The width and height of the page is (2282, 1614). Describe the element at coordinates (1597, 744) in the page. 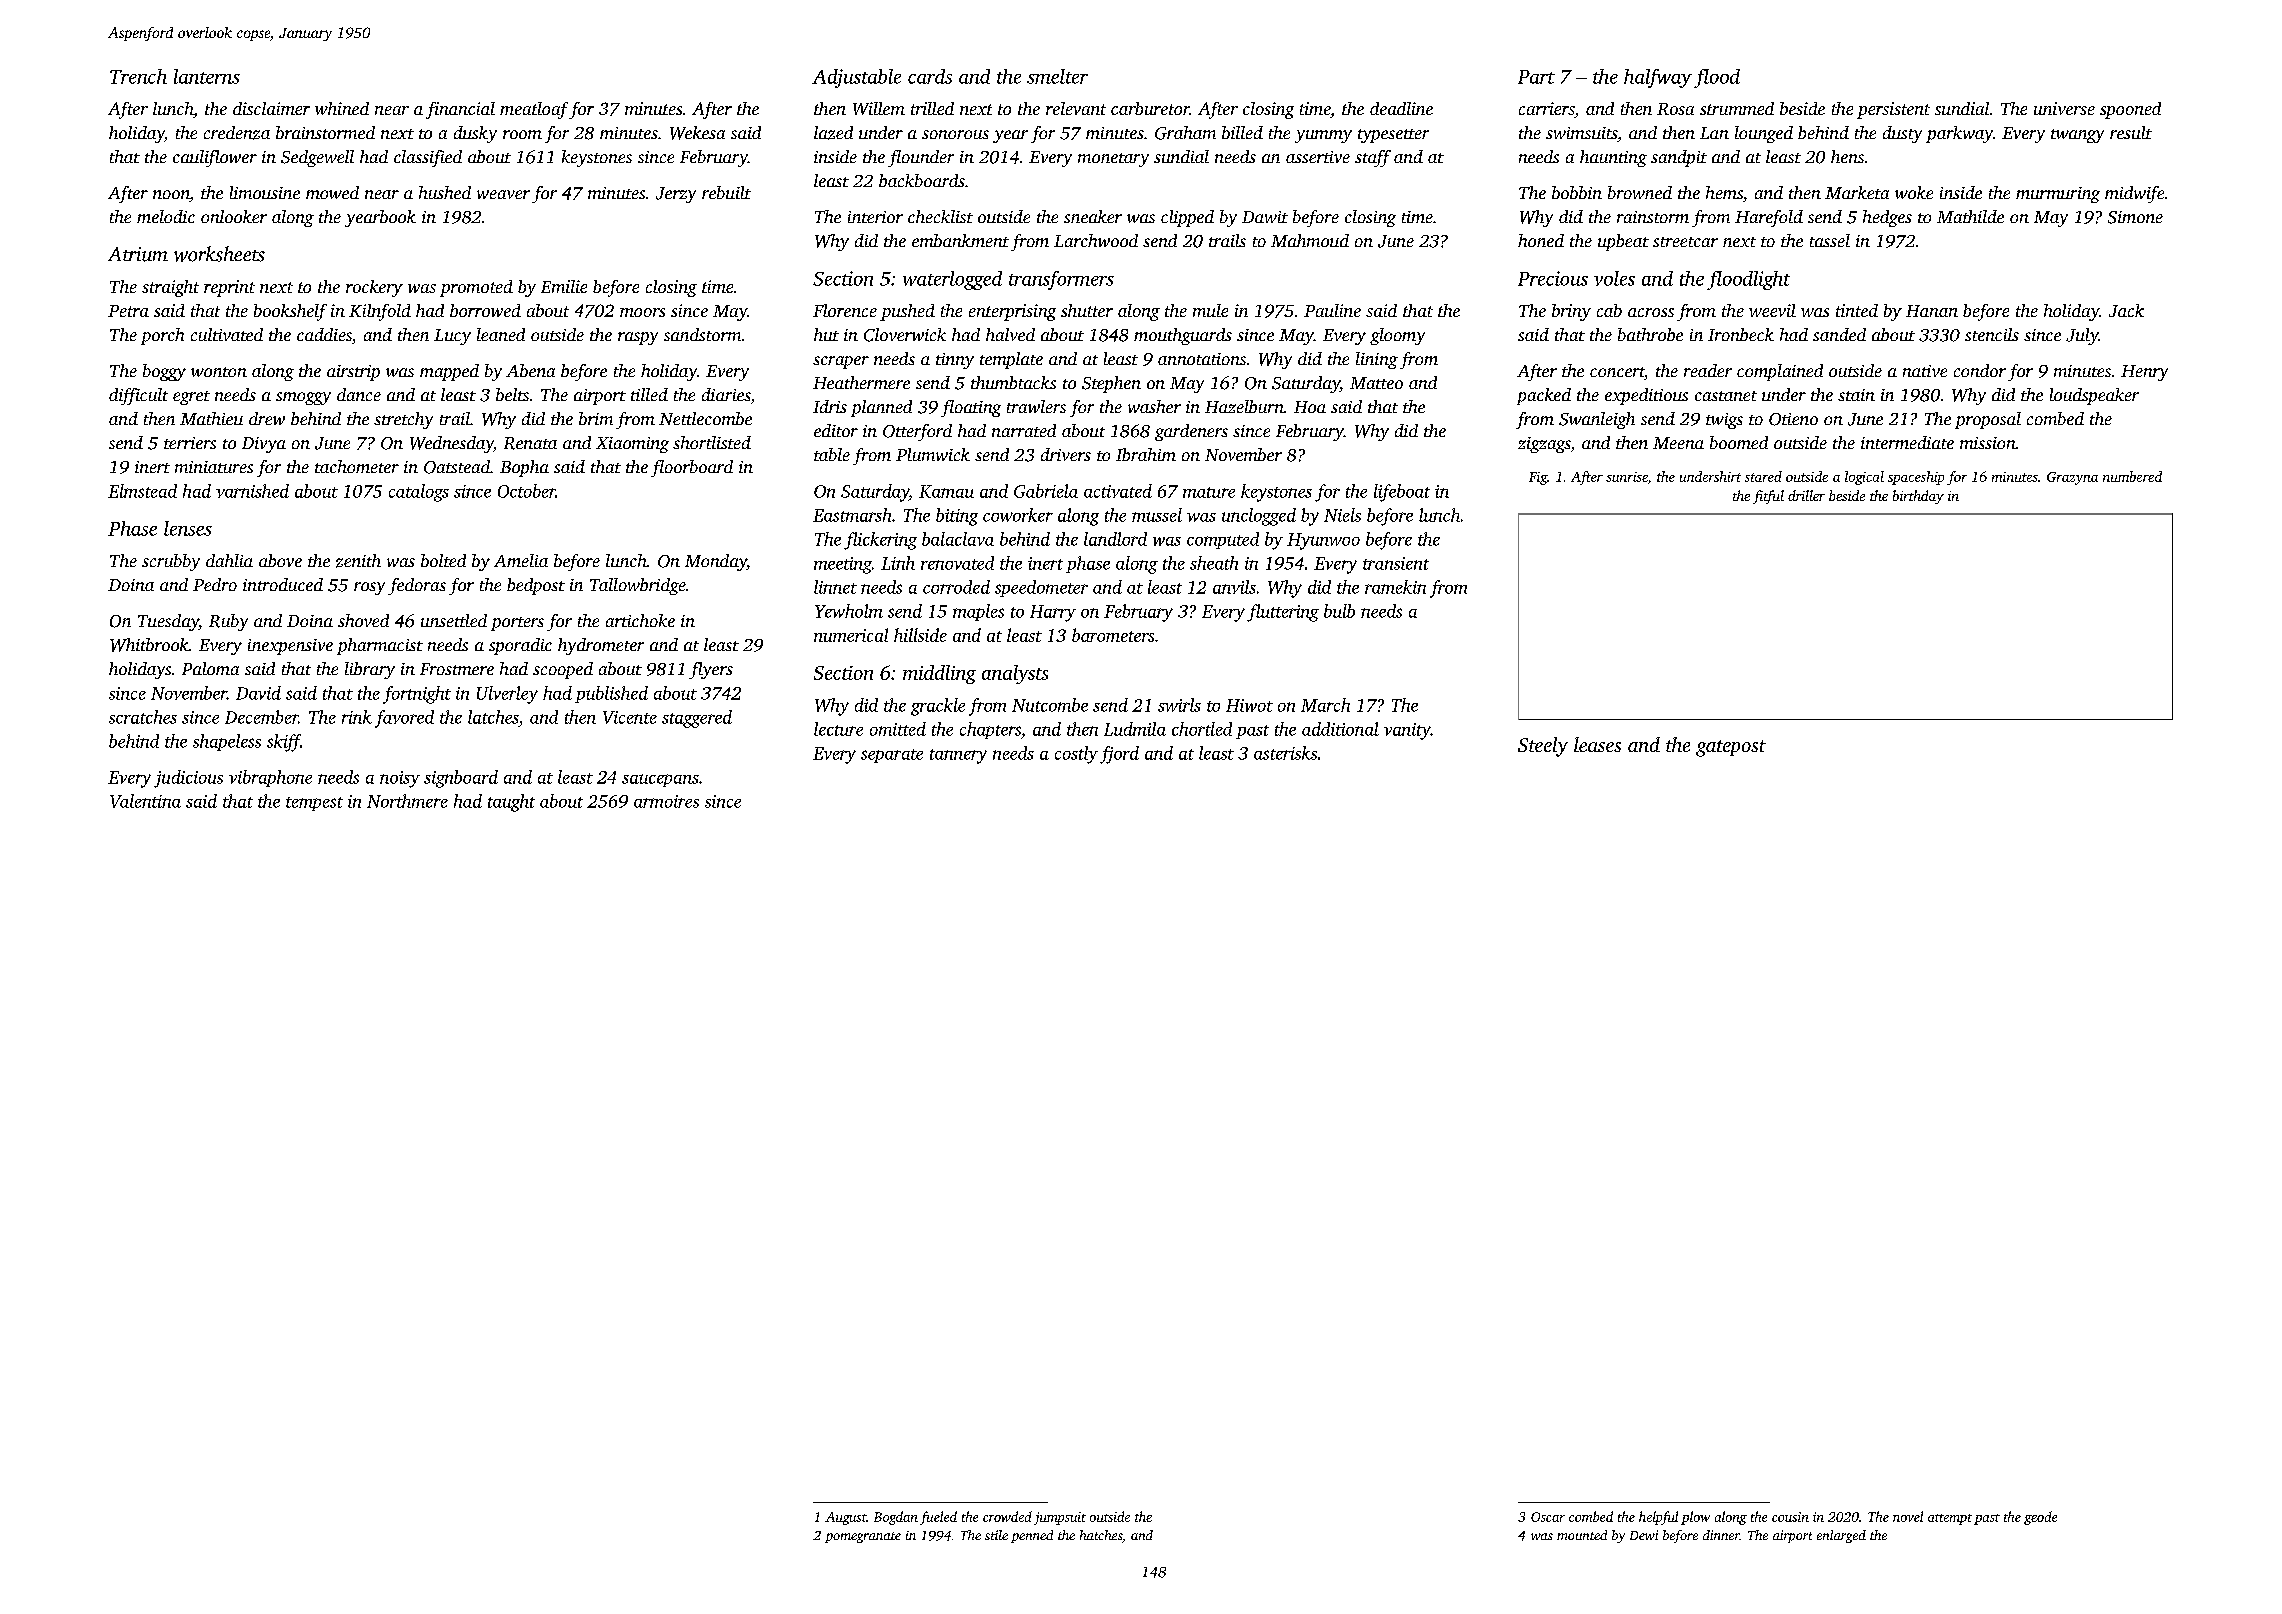

I see `leases` at that location.
